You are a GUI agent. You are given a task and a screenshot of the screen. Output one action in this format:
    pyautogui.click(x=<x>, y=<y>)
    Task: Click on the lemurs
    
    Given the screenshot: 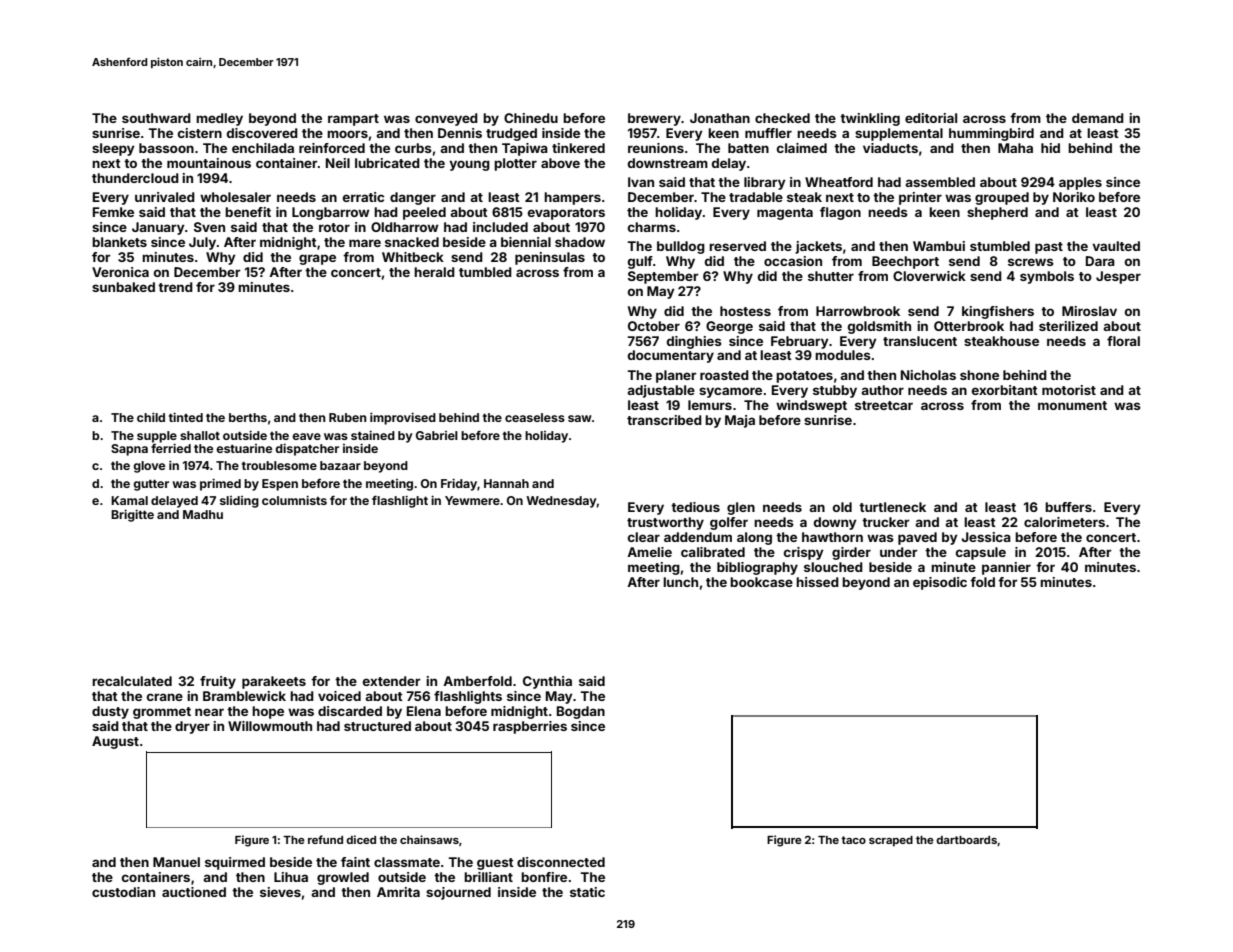 What is the action you would take?
    pyautogui.click(x=710, y=405)
